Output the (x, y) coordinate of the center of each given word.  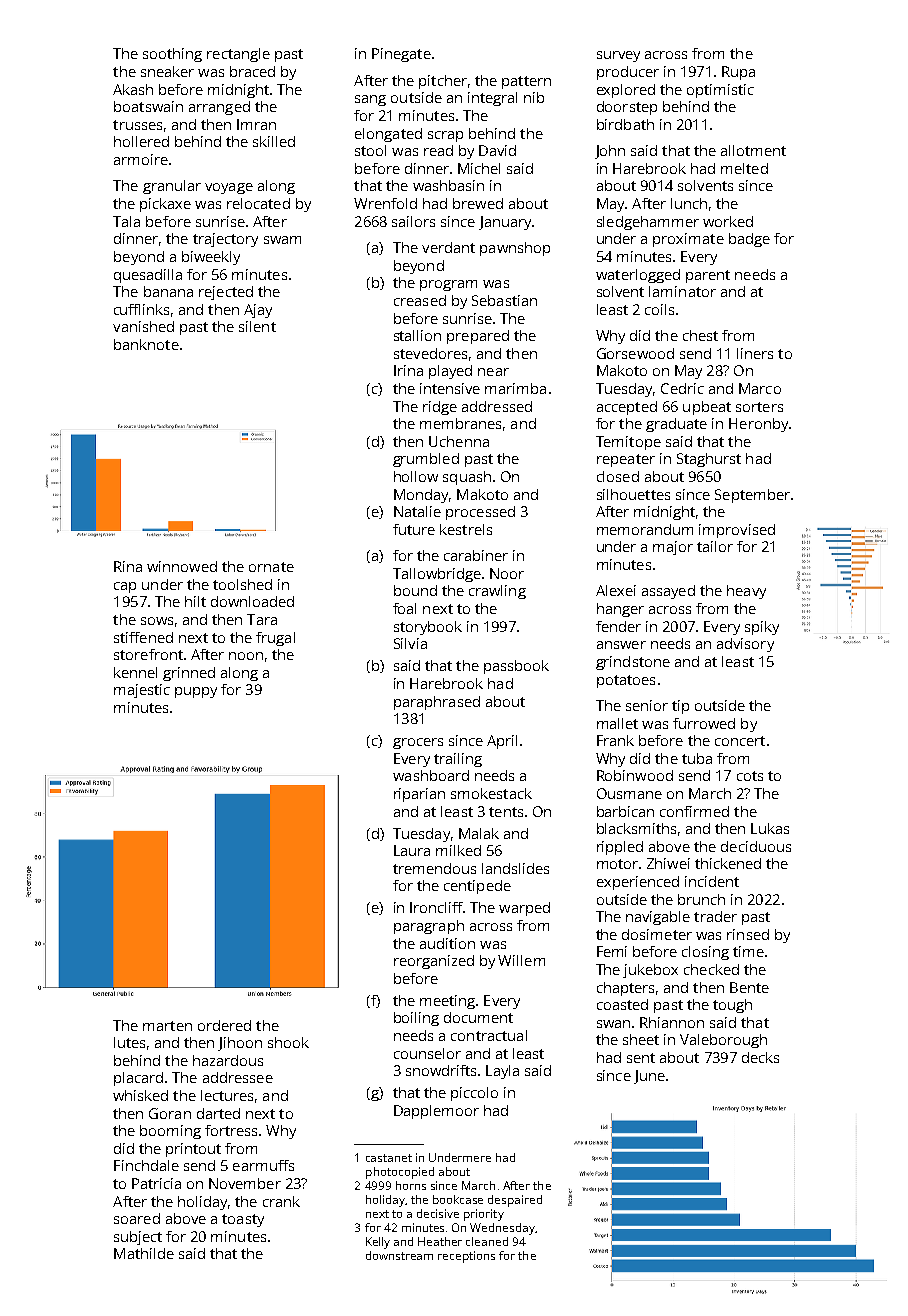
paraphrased (437, 703)
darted (218, 1113)
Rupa (738, 73)
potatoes (626, 681)
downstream (399, 1255)
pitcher (443, 82)
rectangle (238, 55)
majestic (142, 691)
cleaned (487, 1241)
